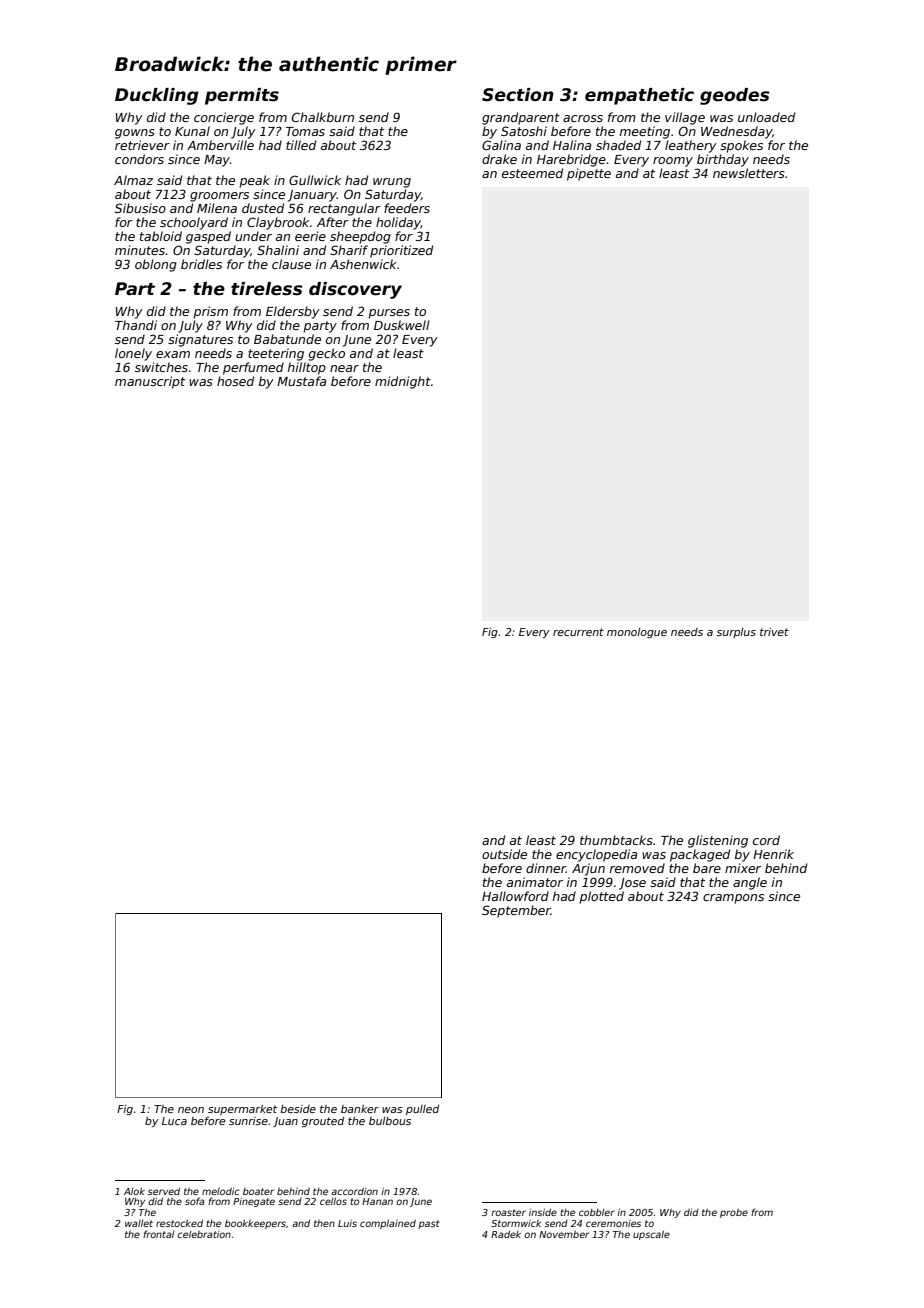  What do you see at coordinates (139, 1223) in the page?
I see `wallet` at bounding box center [139, 1223].
